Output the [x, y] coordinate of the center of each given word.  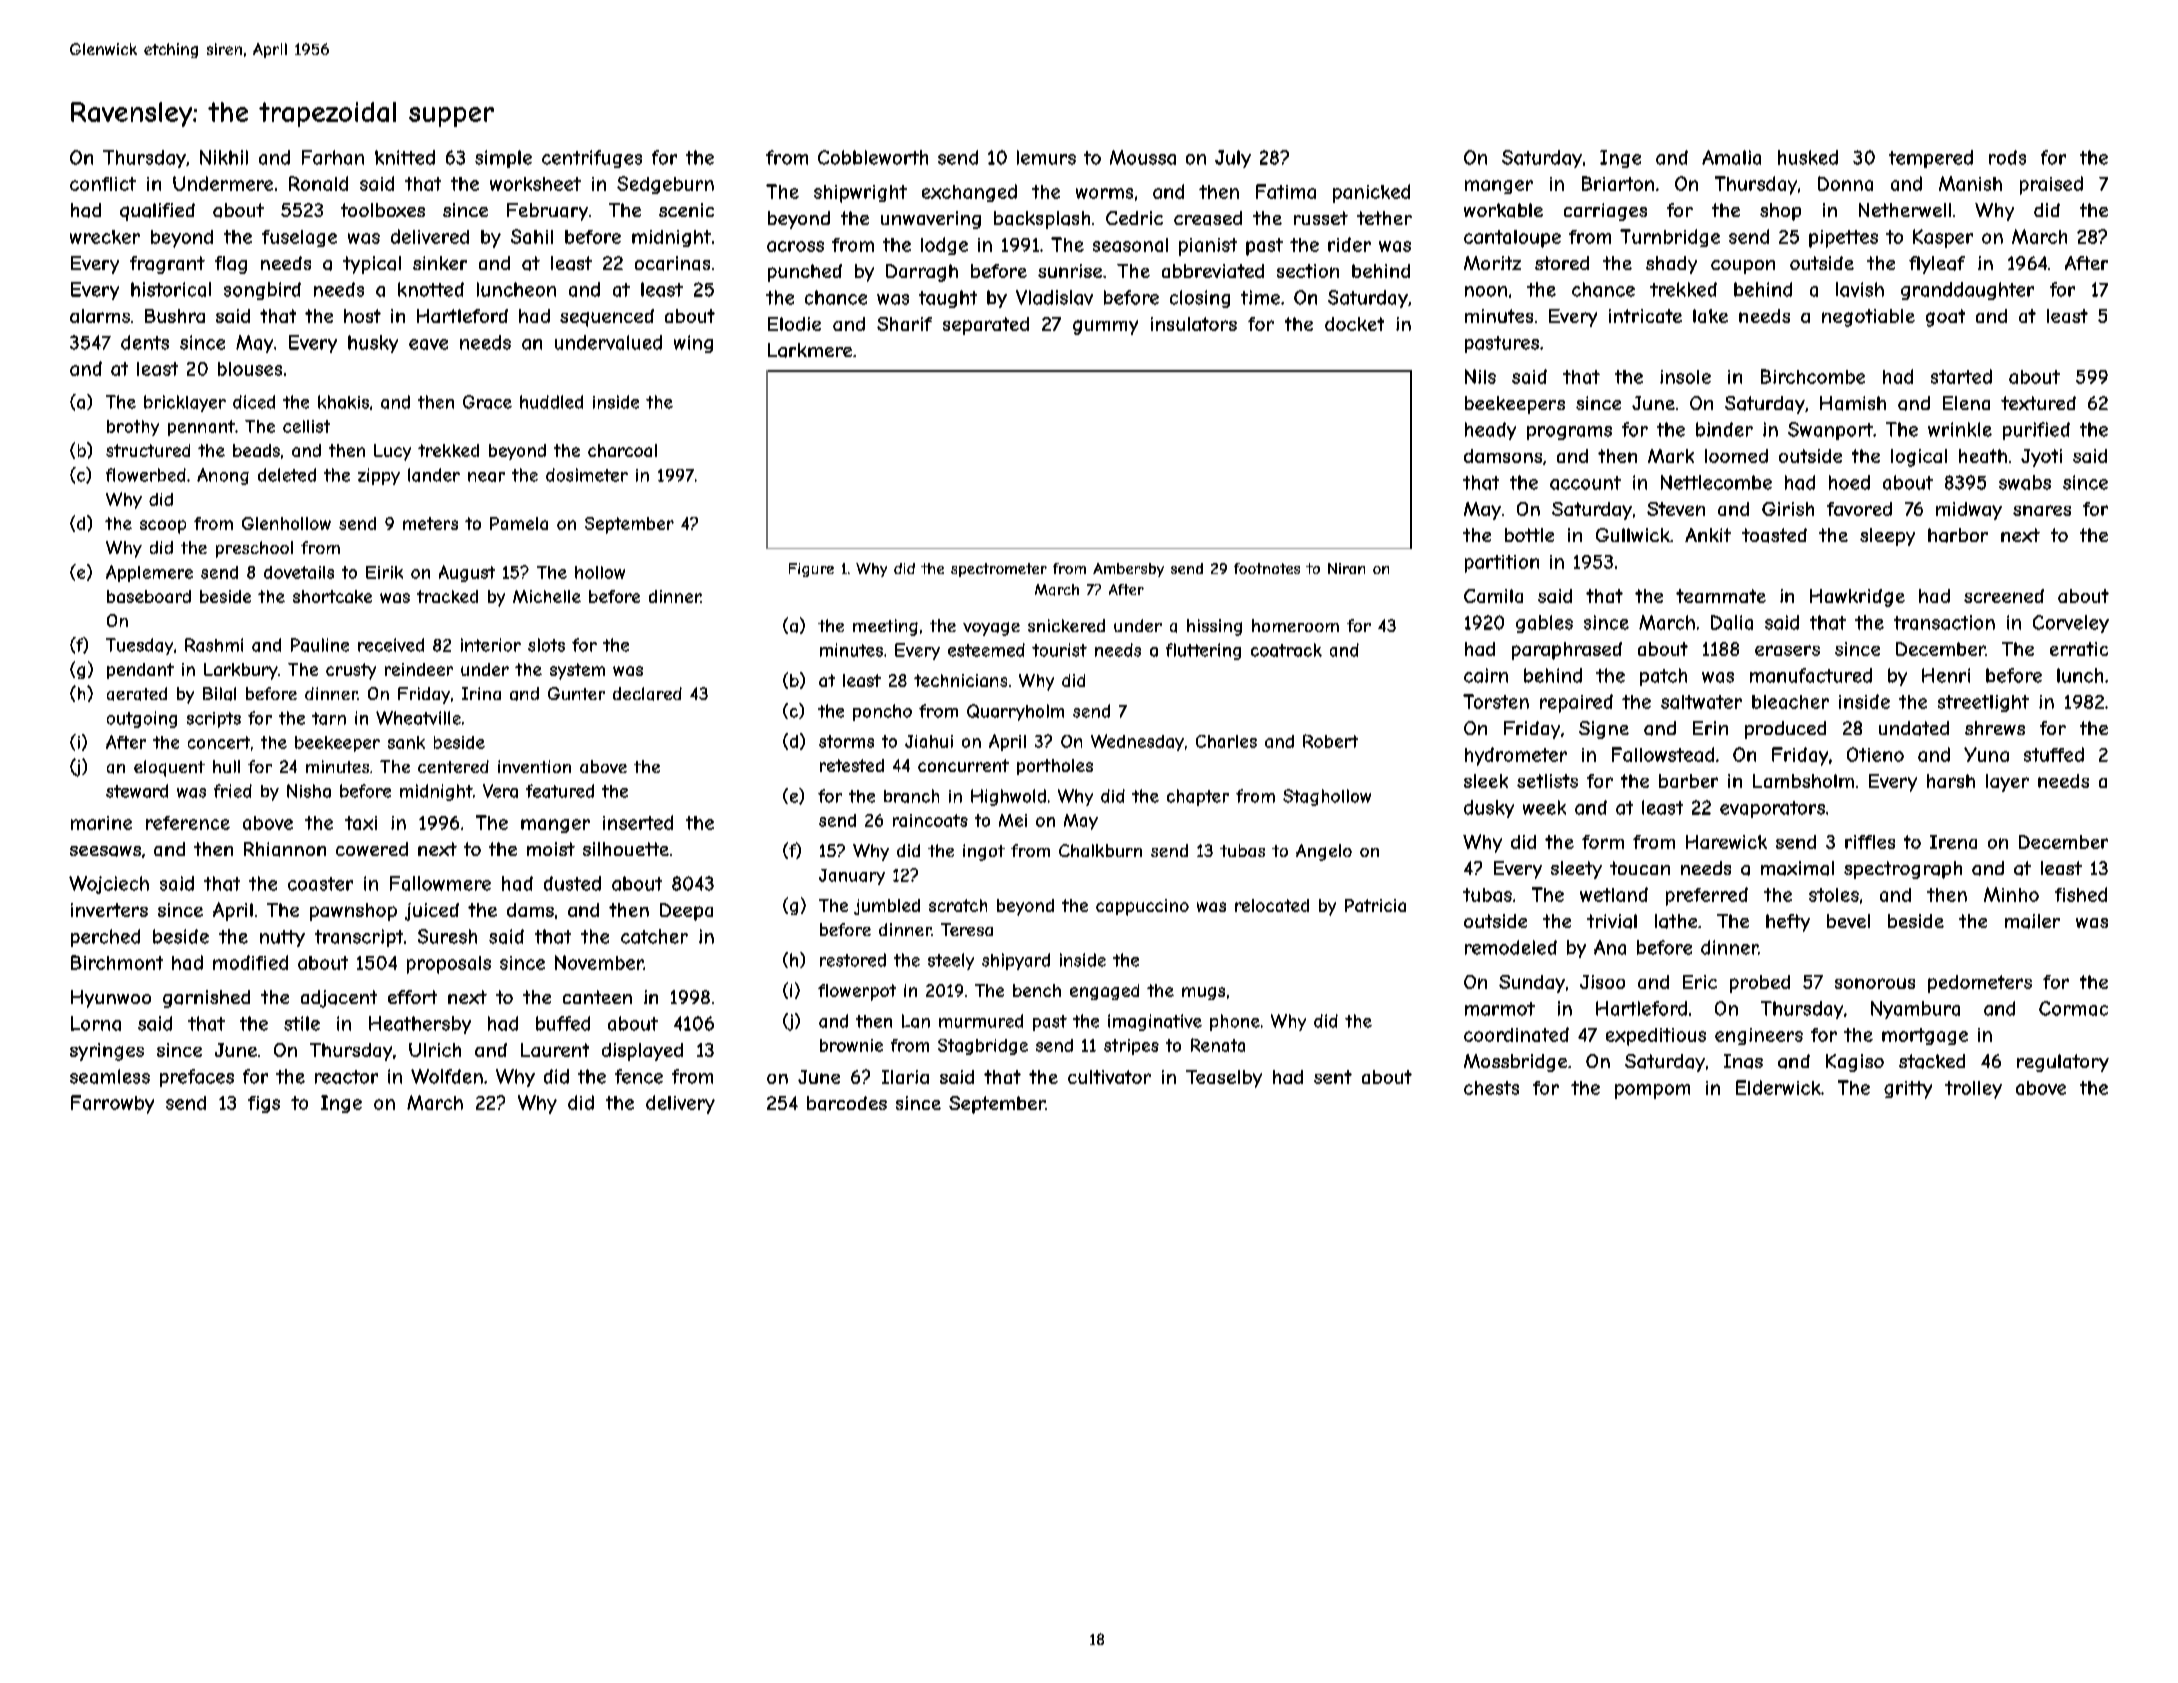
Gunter [576, 693]
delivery [680, 1104]
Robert [1330, 741]
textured [2038, 403]
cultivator [1109, 1077]
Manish [1970, 183]
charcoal [622, 450]
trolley [1973, 1090]
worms [1104, 193]
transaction [1944, 622]
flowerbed [146, 475]
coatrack [1286, 650]
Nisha [309, 791]
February [547, 212]
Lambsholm [1803, 781]
